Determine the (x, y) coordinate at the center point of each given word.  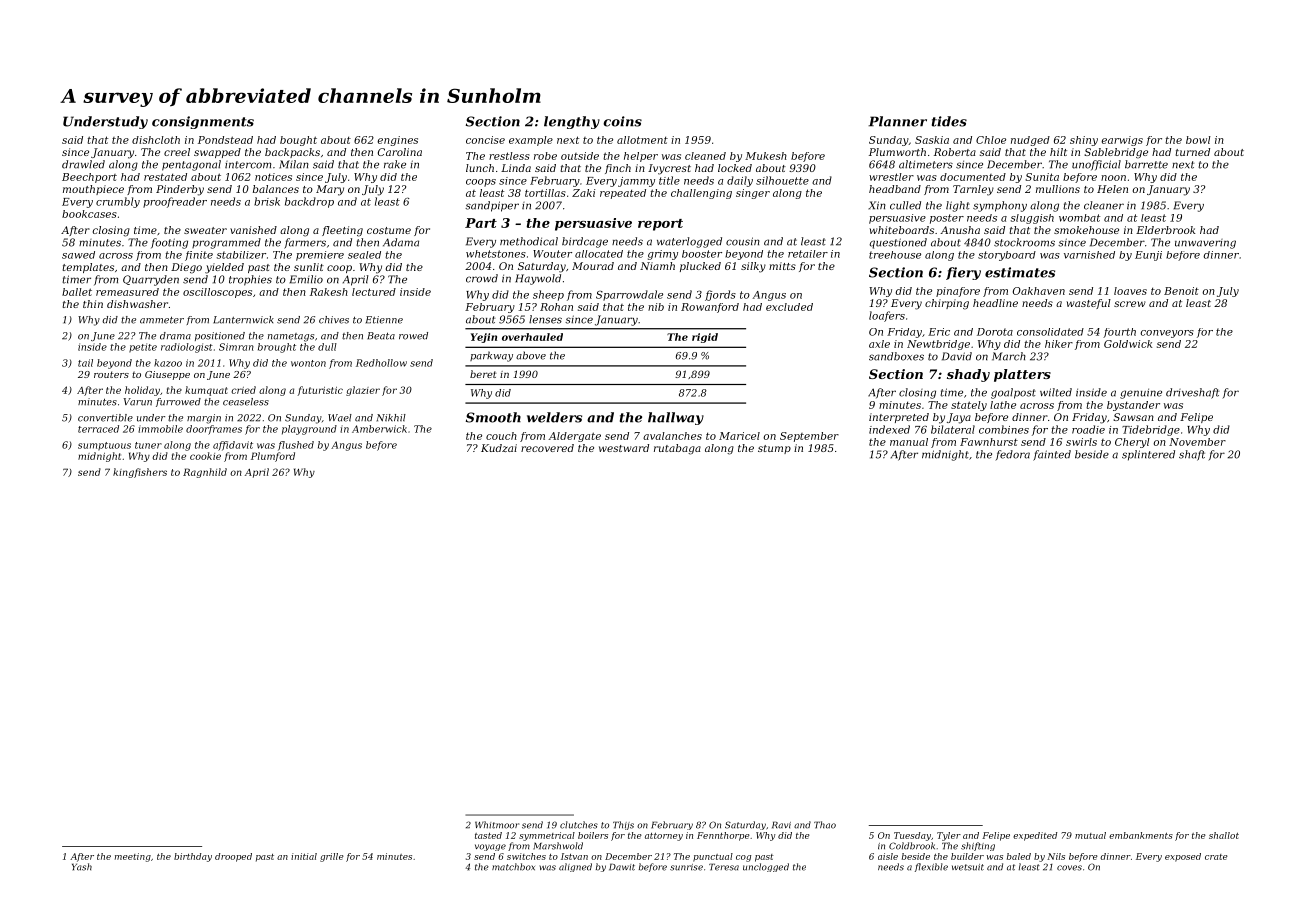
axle (879, 344)
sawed (78, 255)
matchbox (513, 867)
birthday (193, 857)
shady (968, 375)
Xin (877, 205)
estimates (1020, 272)
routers (111, 374)
